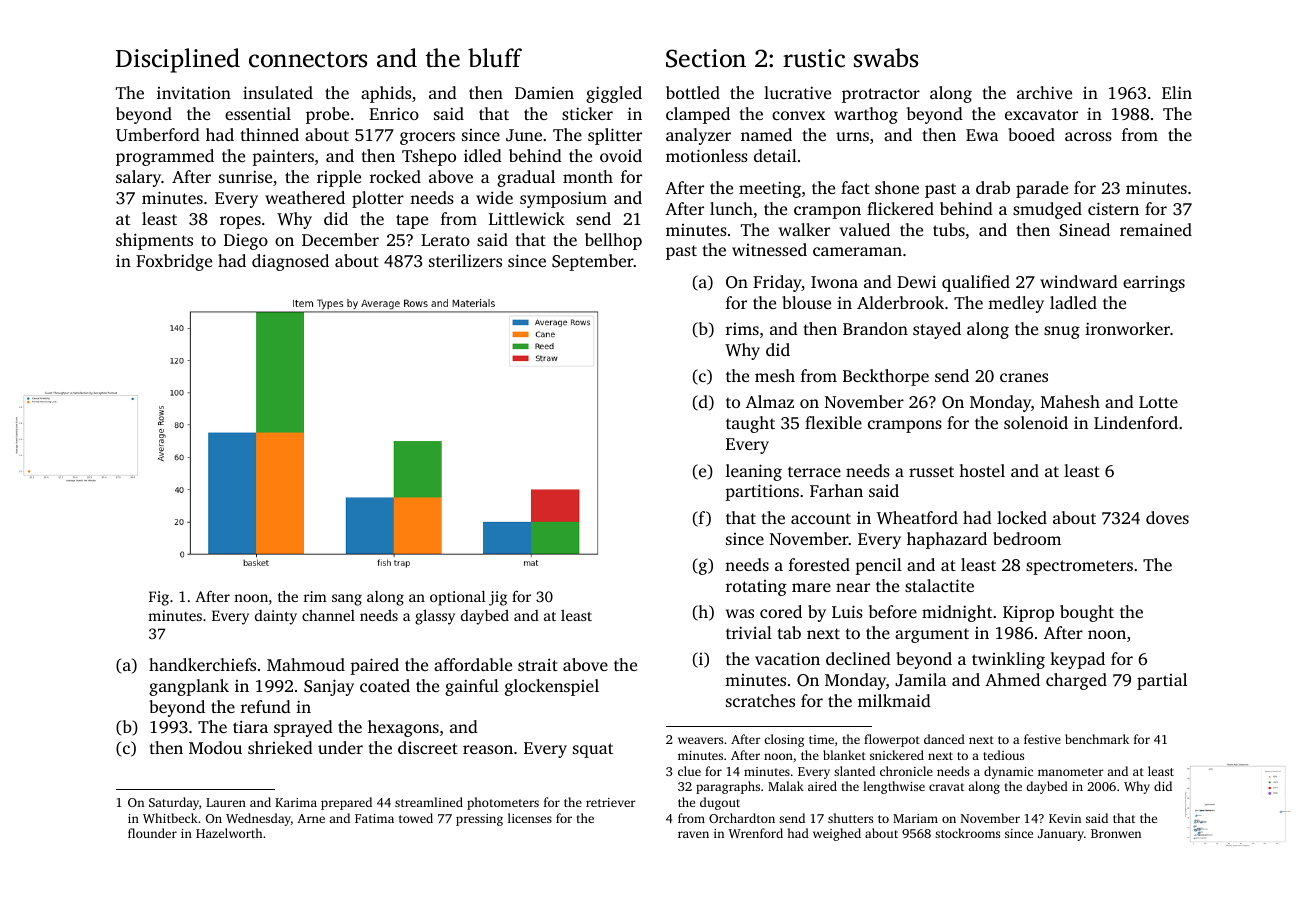 The height and width of the screenshot is (924, 1308). I want to click on swabs, so click(886, 58).
